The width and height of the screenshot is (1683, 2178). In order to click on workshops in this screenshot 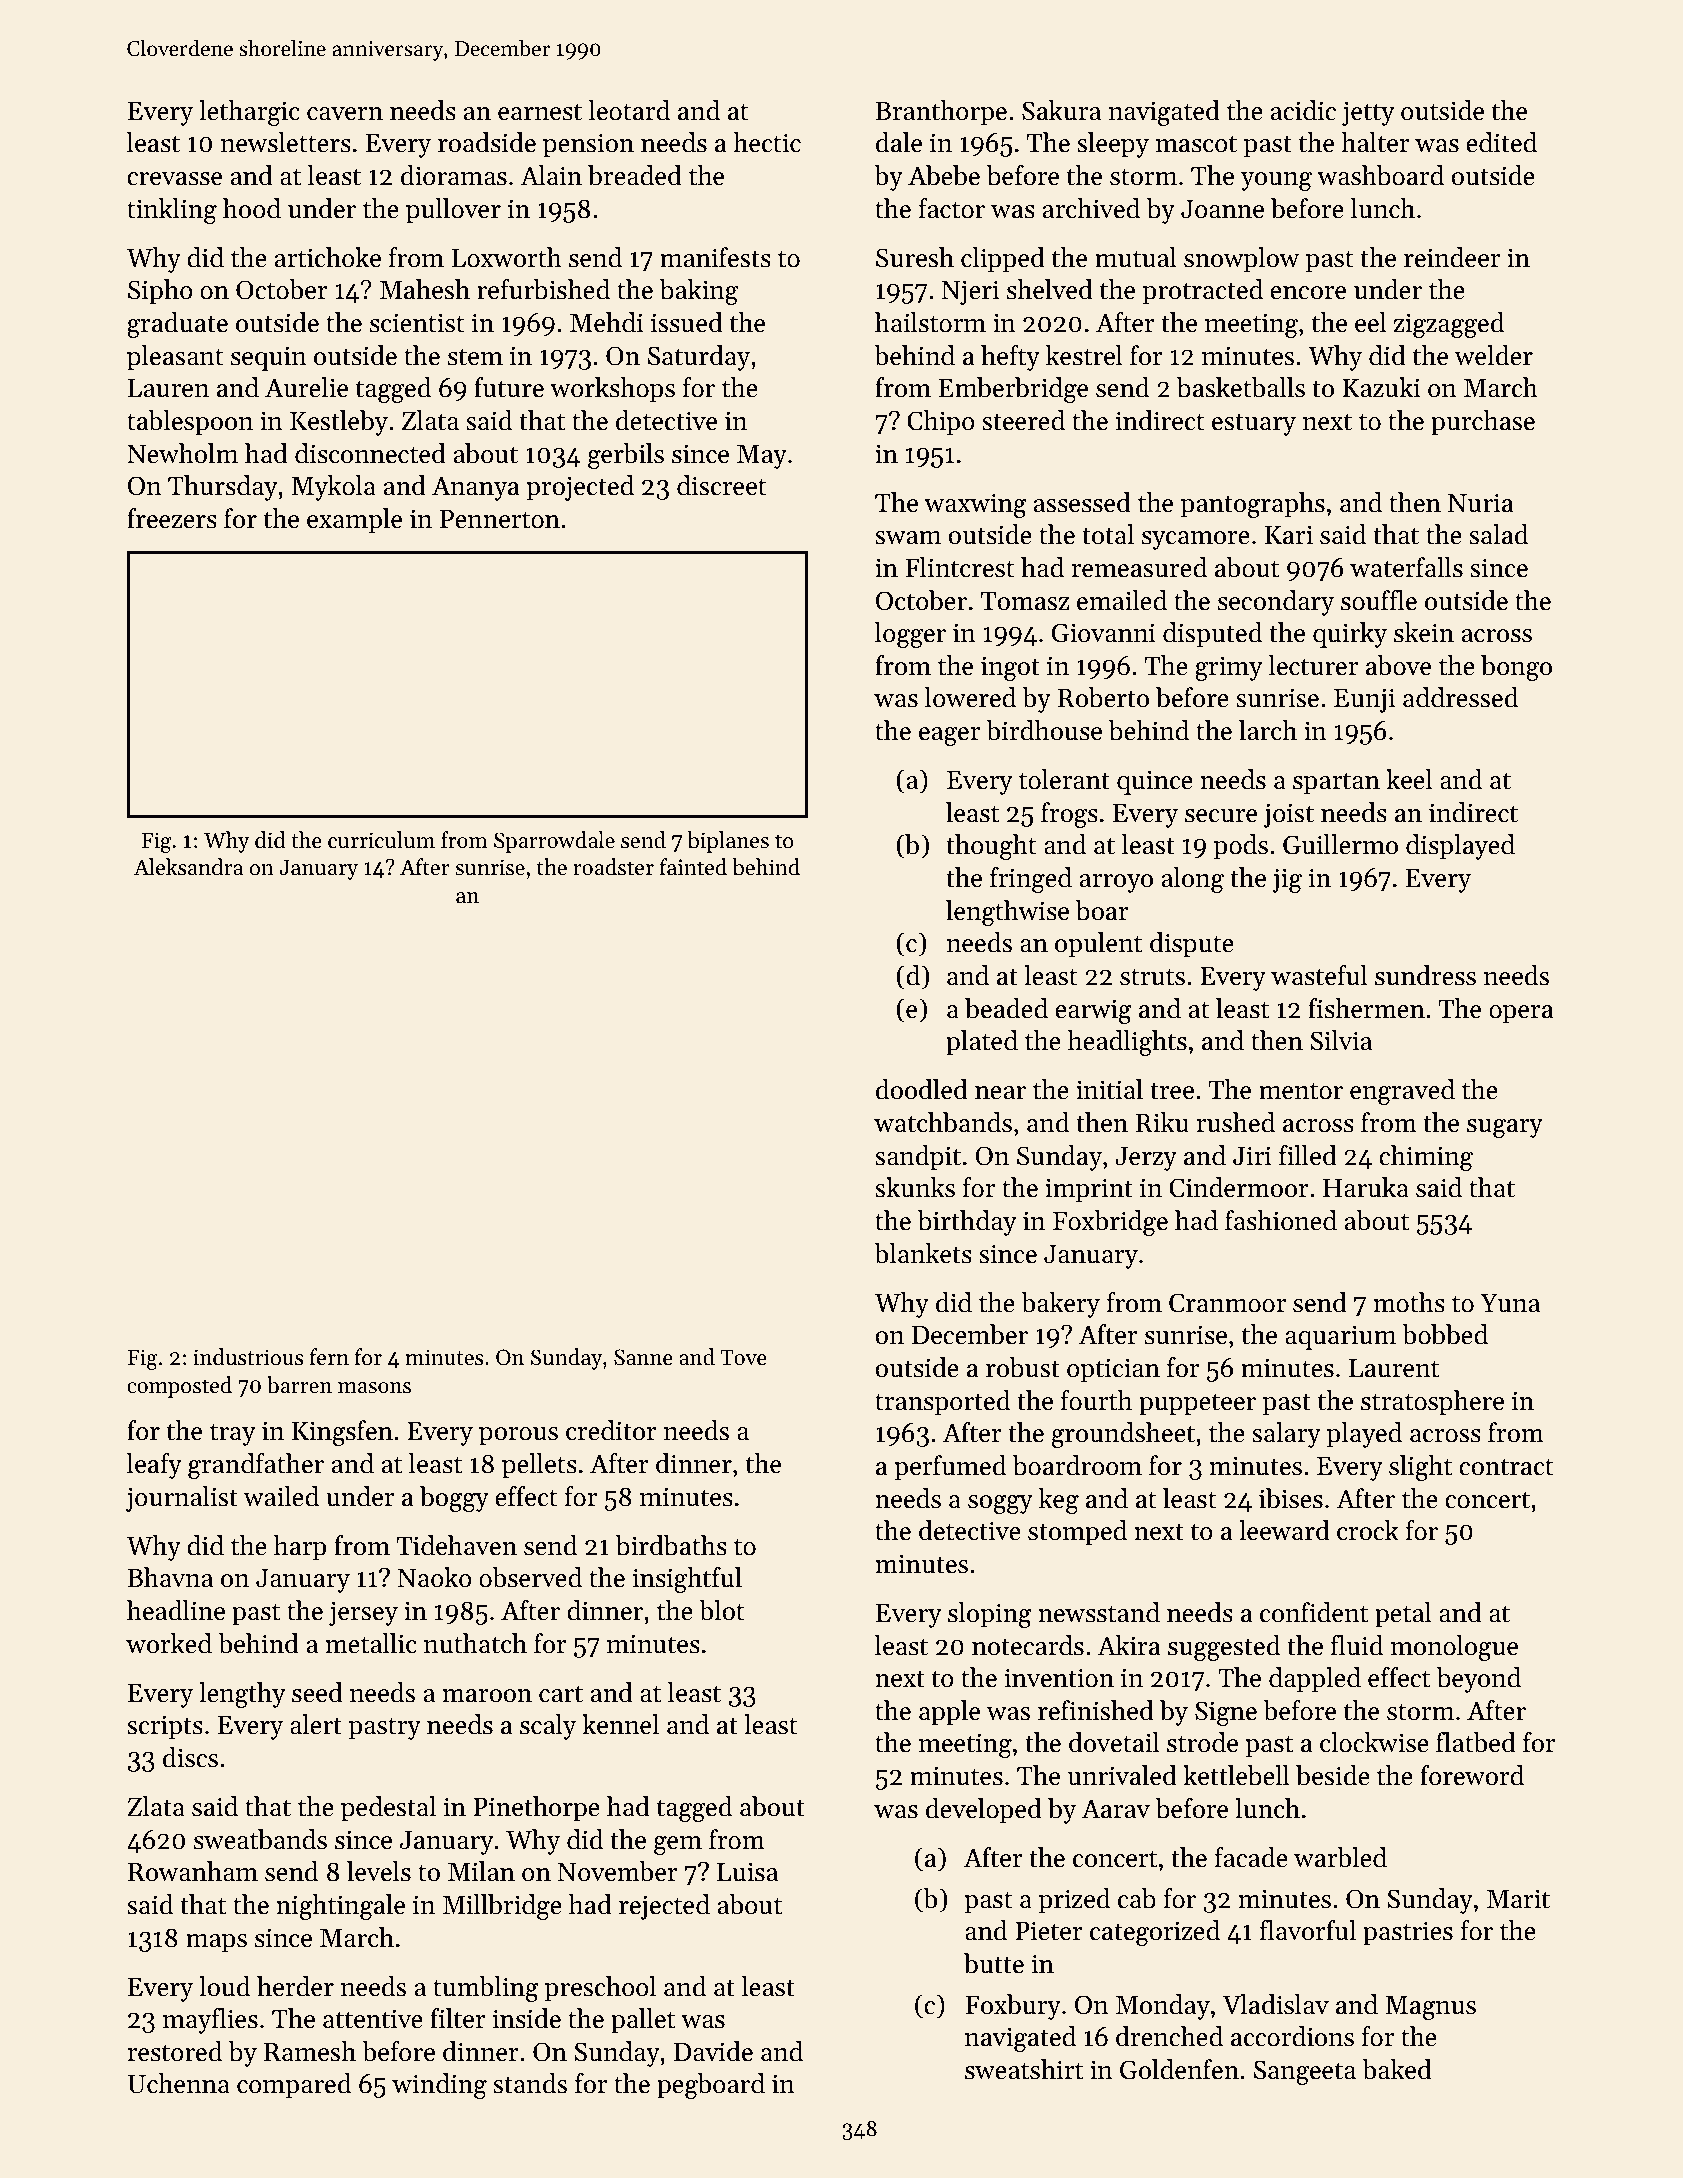, I will do `click(612, 390)`.
